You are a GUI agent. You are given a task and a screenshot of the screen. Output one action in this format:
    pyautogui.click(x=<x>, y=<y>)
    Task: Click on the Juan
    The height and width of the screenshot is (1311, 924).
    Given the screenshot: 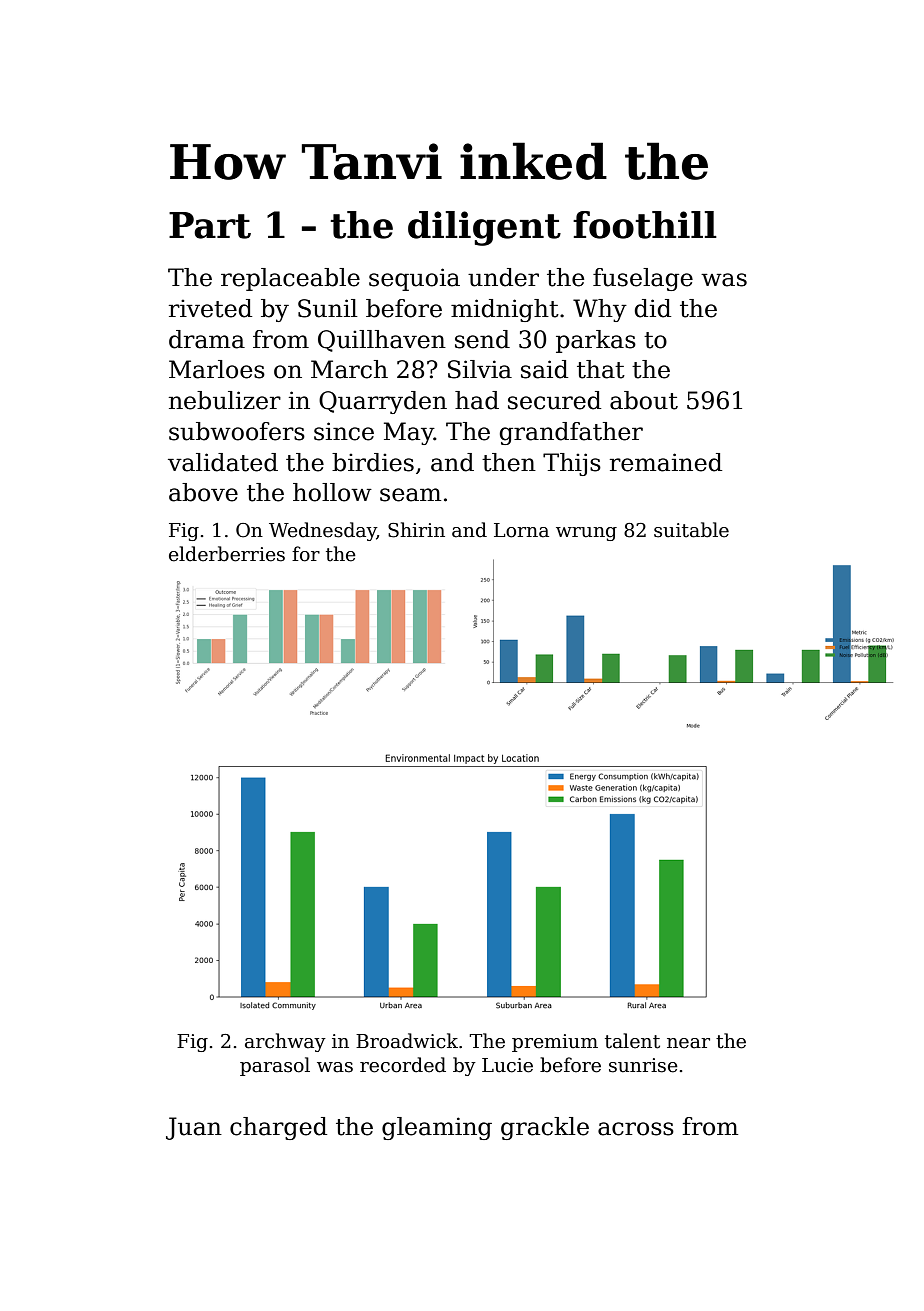 What is the action you would take?
    pyautogui.click(x=194, y=1128)
